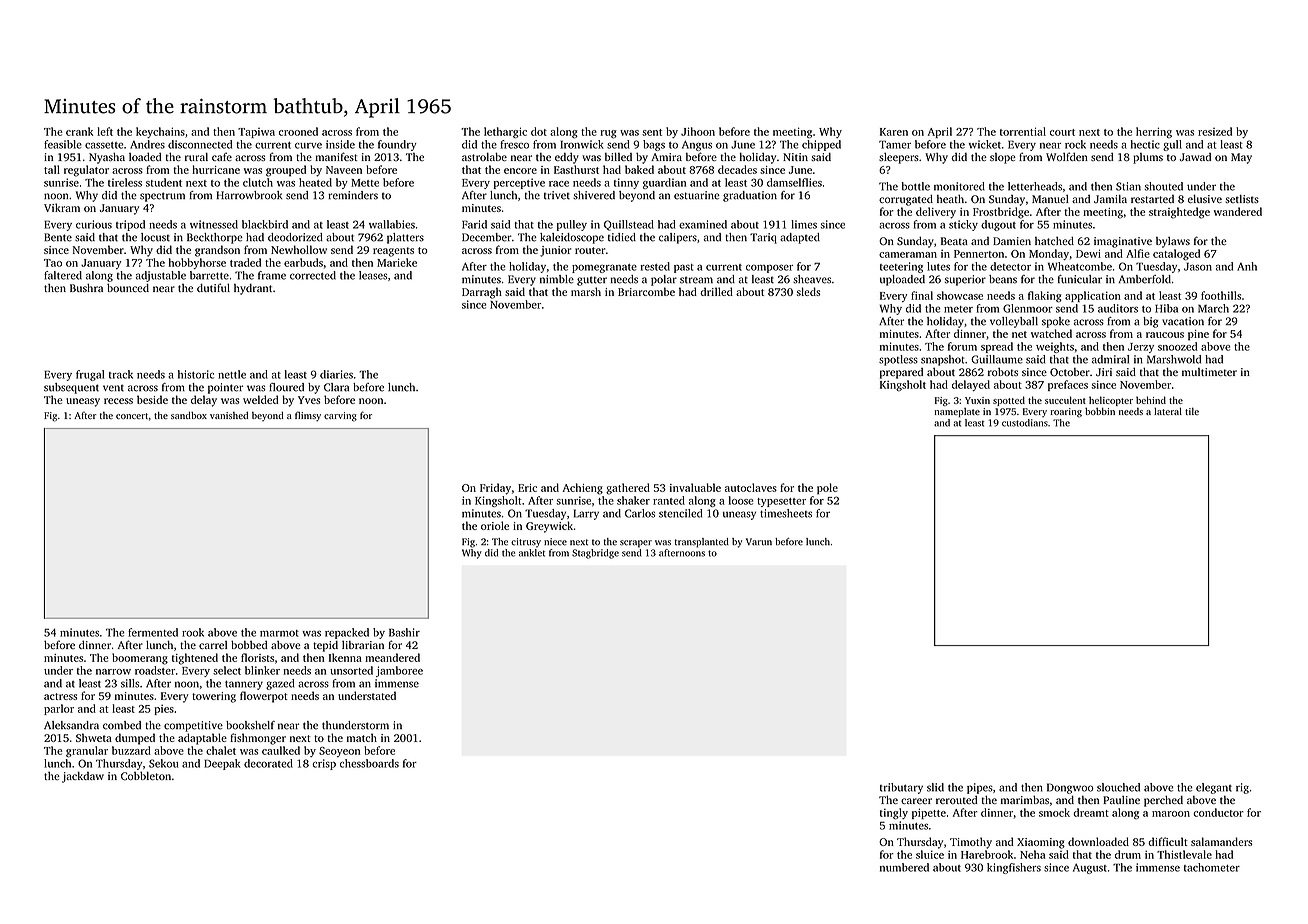 The image size is (1308, 924). I want to click on jamboree, so click(399, 671).
